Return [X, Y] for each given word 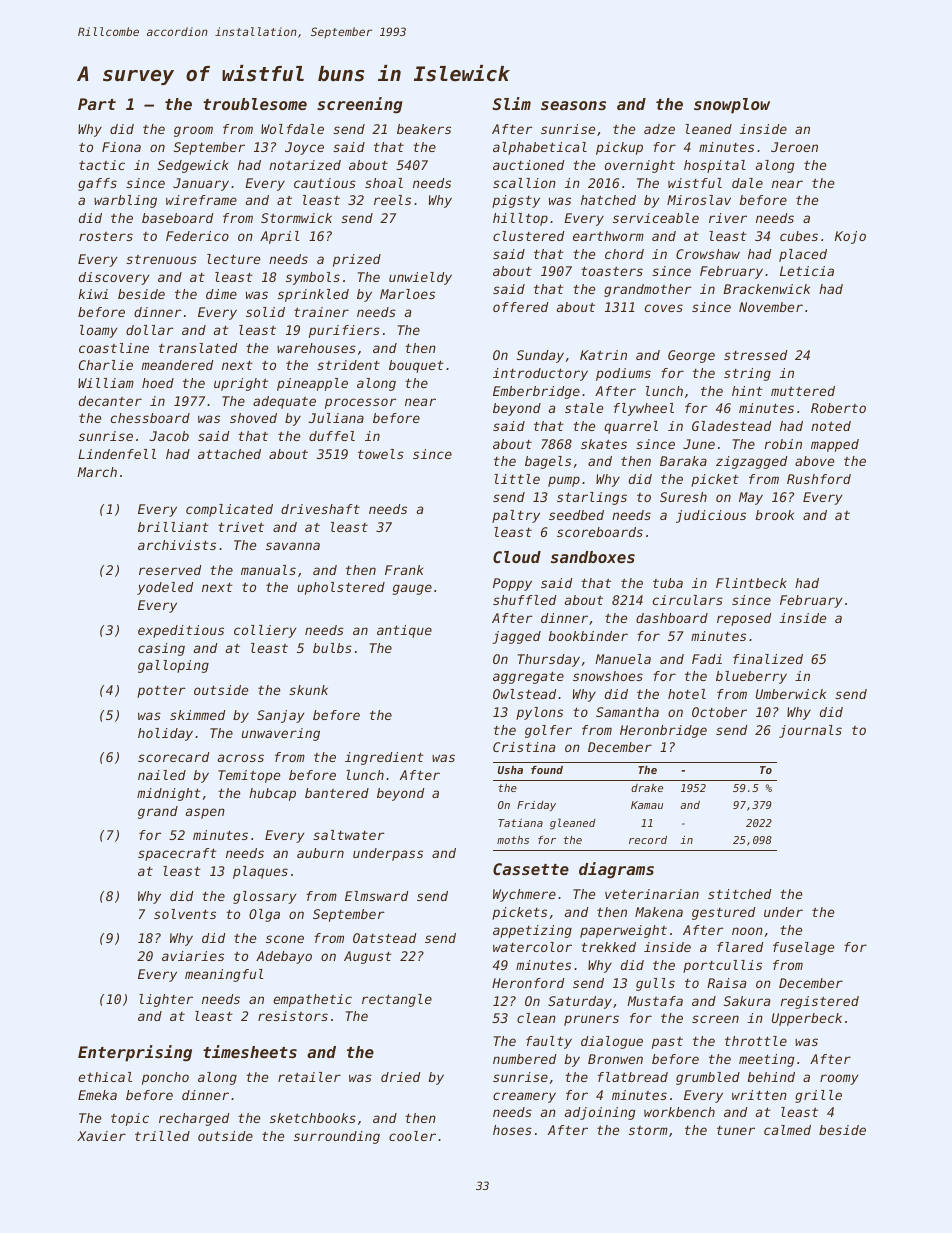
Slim [511, 103]
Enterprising [135, 1053]
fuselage [803, 948]
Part [97, 104]
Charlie [106, 365]
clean [536, 1018]
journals [810, 731]
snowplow [732, 106]
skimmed [197, 715]
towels [381, 454]
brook [774, 515]
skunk [308, 690]
